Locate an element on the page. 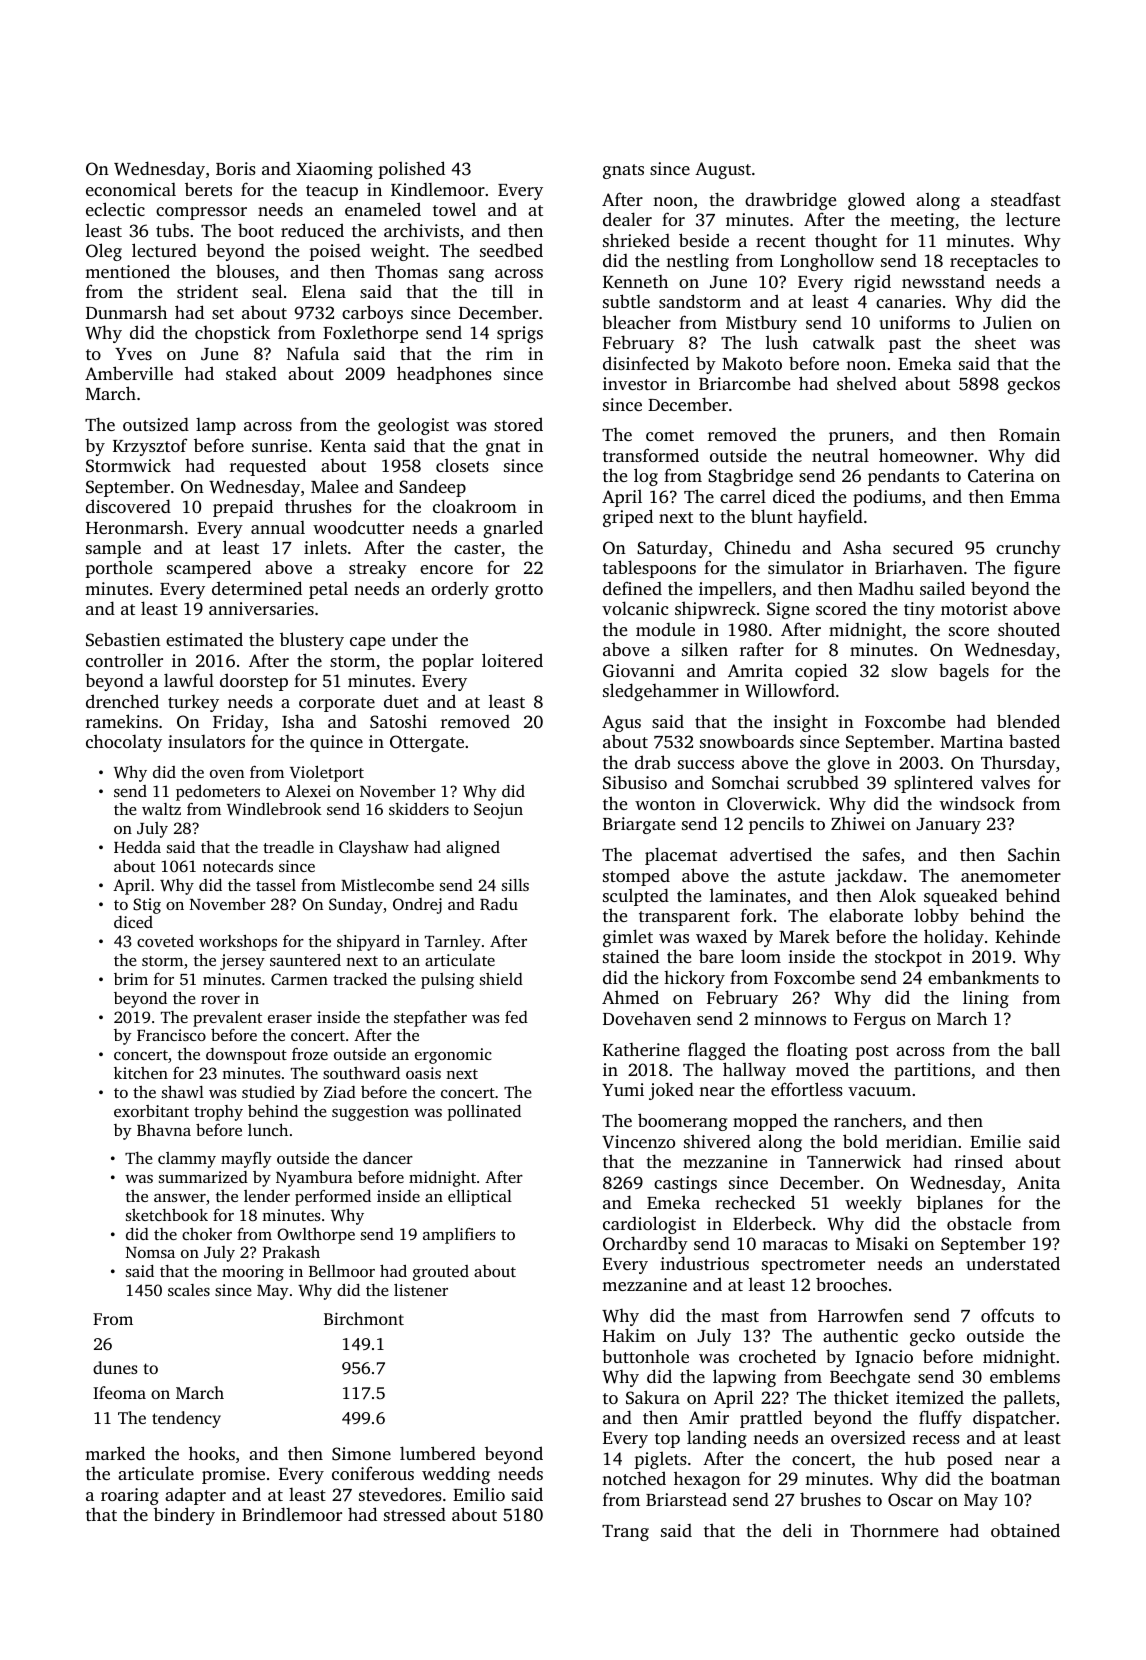  drawbridge is located at coordinates (790, 201).
